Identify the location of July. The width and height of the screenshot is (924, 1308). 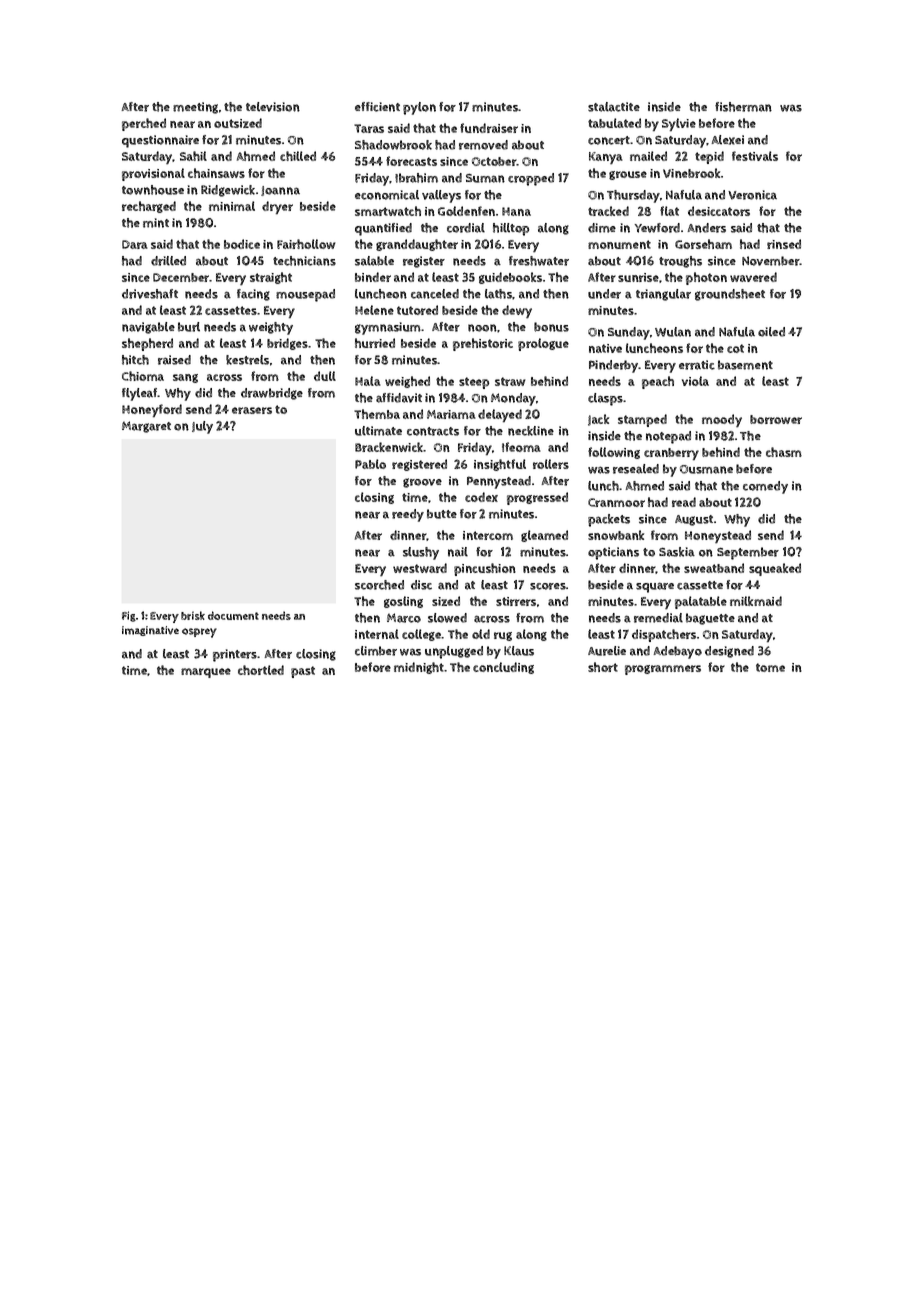
(202, 427).
